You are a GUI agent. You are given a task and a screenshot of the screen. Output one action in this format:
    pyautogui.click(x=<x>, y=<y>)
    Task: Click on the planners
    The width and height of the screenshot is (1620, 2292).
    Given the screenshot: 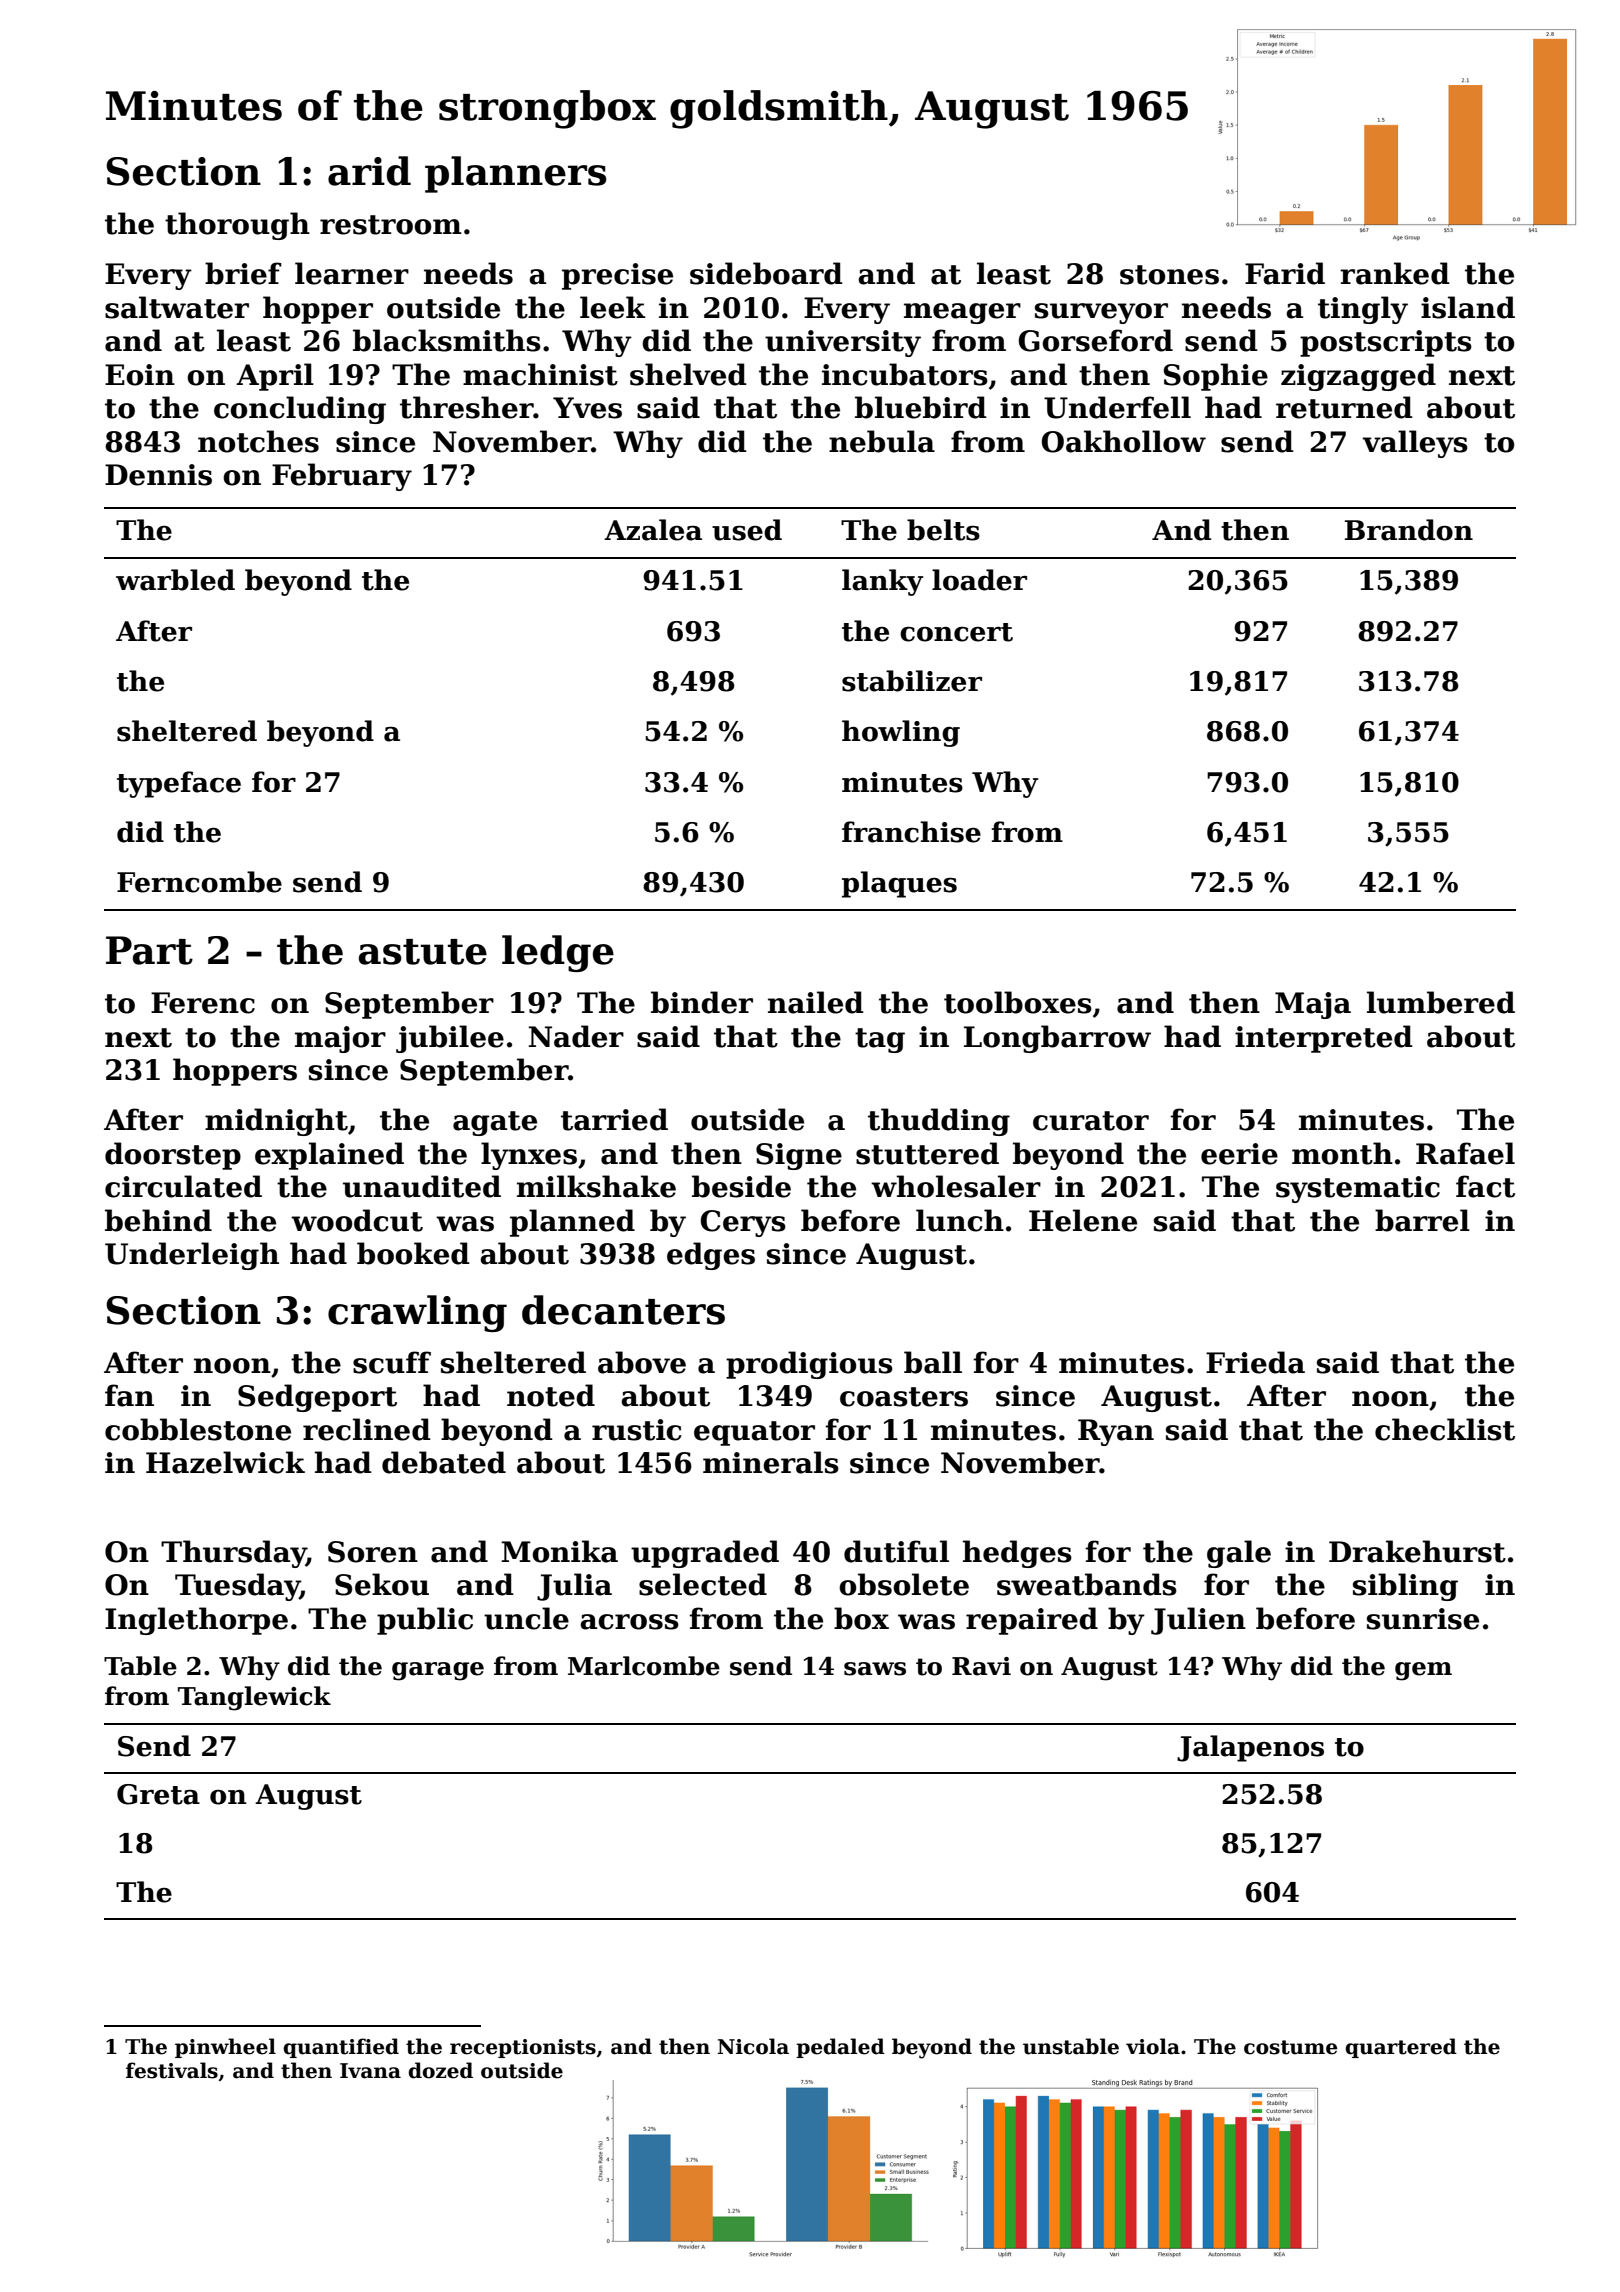 What is the action you would take?
    pyautogui.click(x=516, y=174)
